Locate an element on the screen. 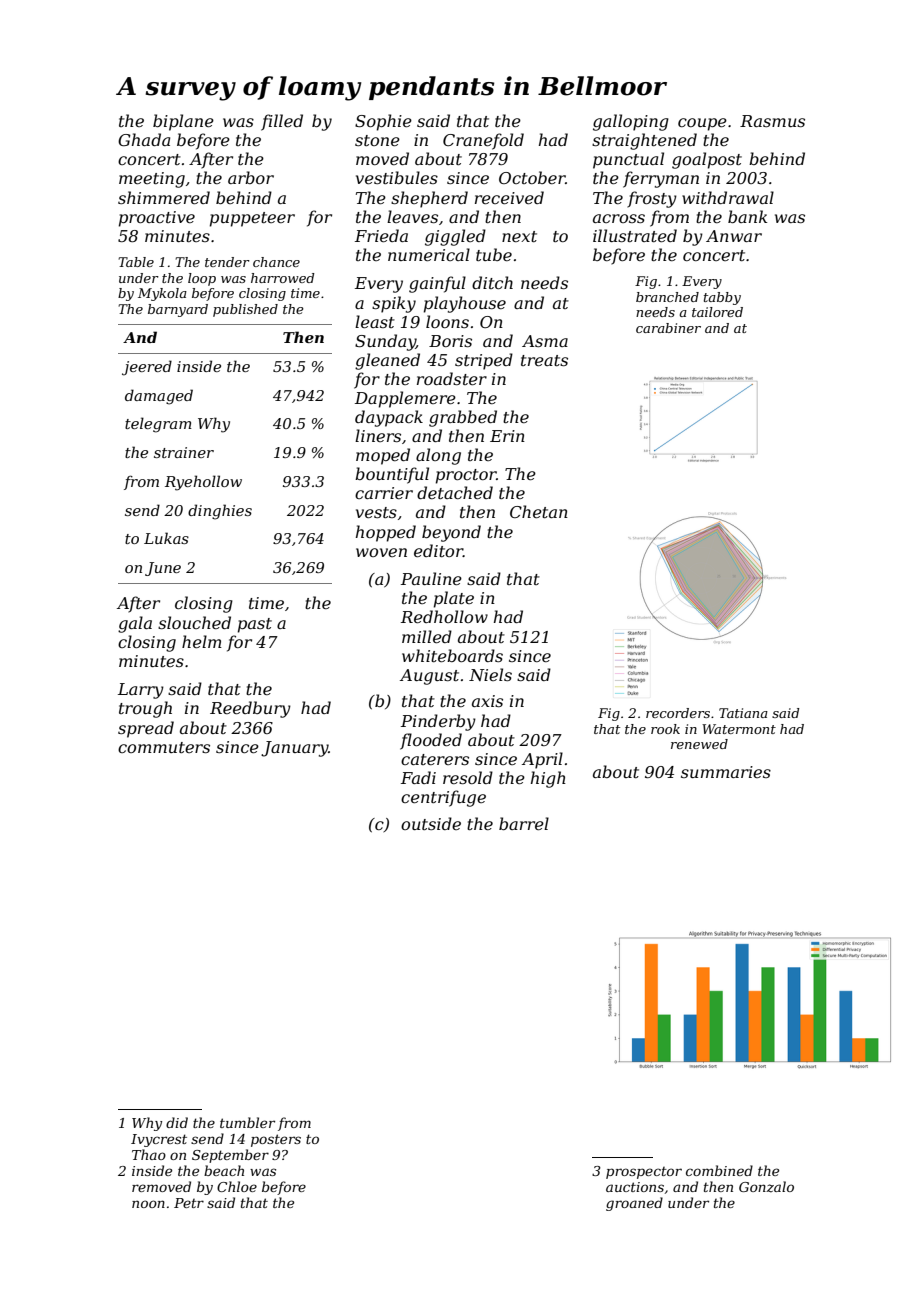 Image resolution: width=924 pixels, height=1308 pixels. Petr is located at coordinates (189, 1203).
